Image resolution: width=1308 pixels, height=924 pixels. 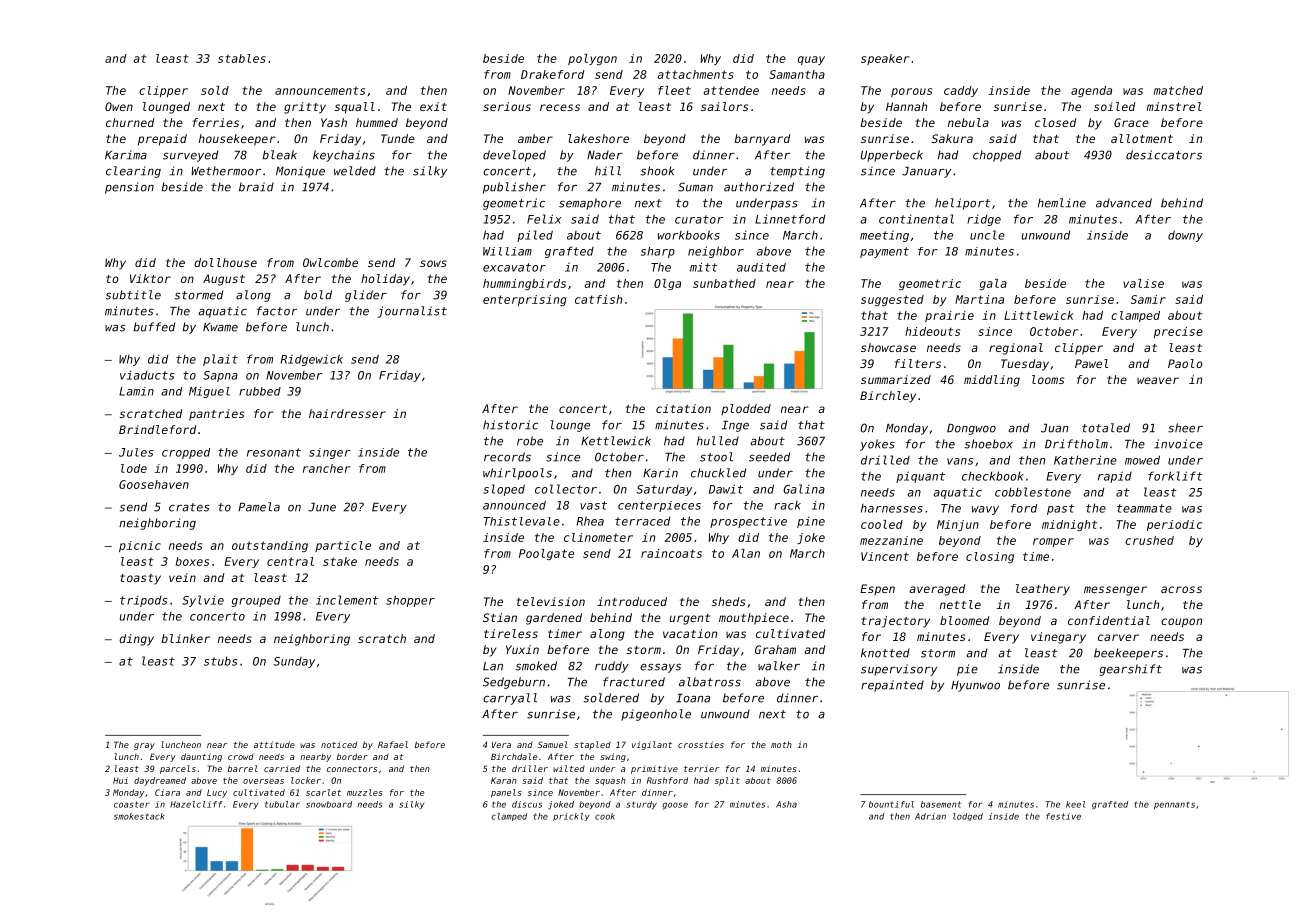 What do you see at coordinates (1124, 203) in the screenshot?
I see `advanced` at bounding box center [1124, 203].
